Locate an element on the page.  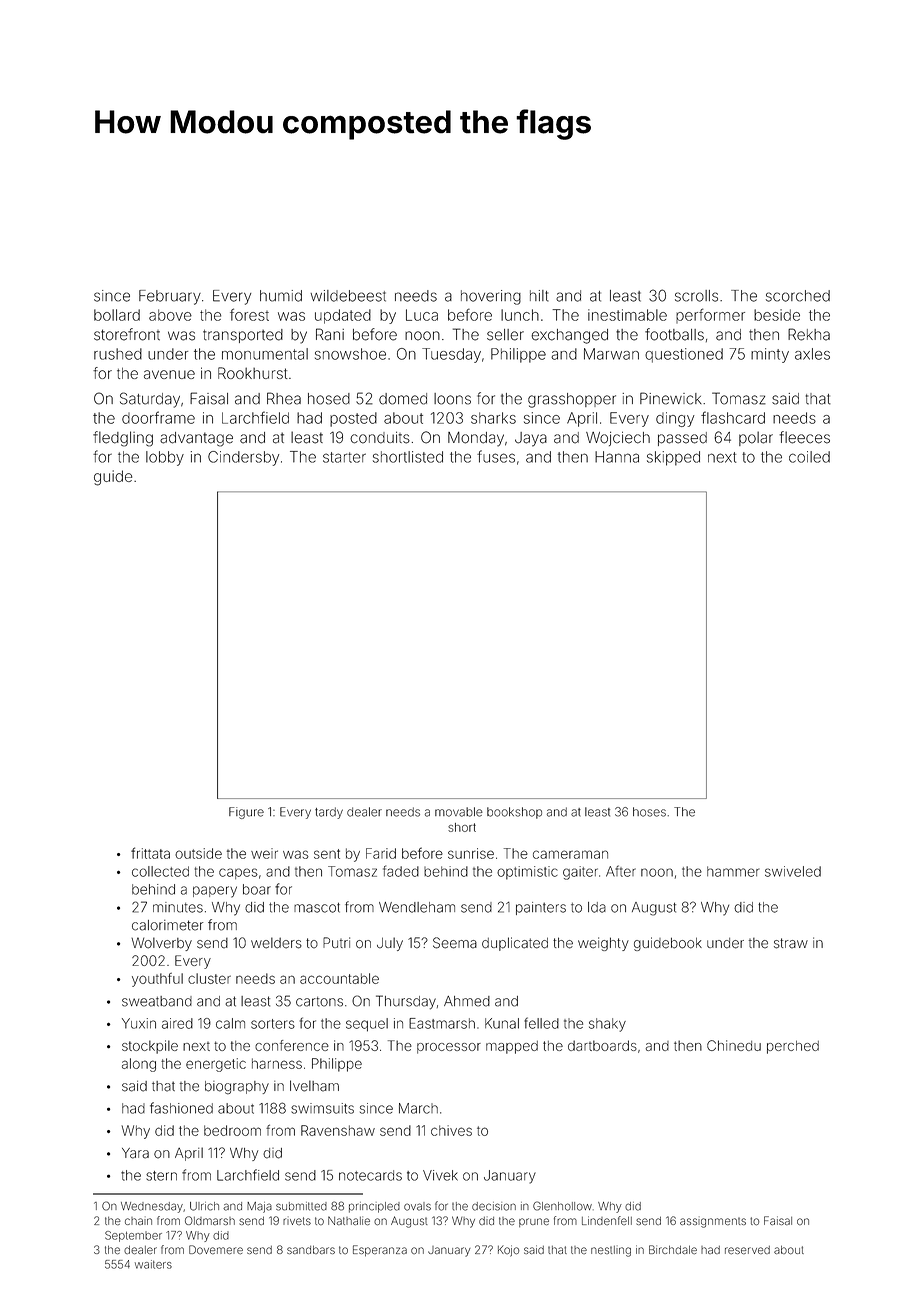
February is located at coordinates (170, 297).
